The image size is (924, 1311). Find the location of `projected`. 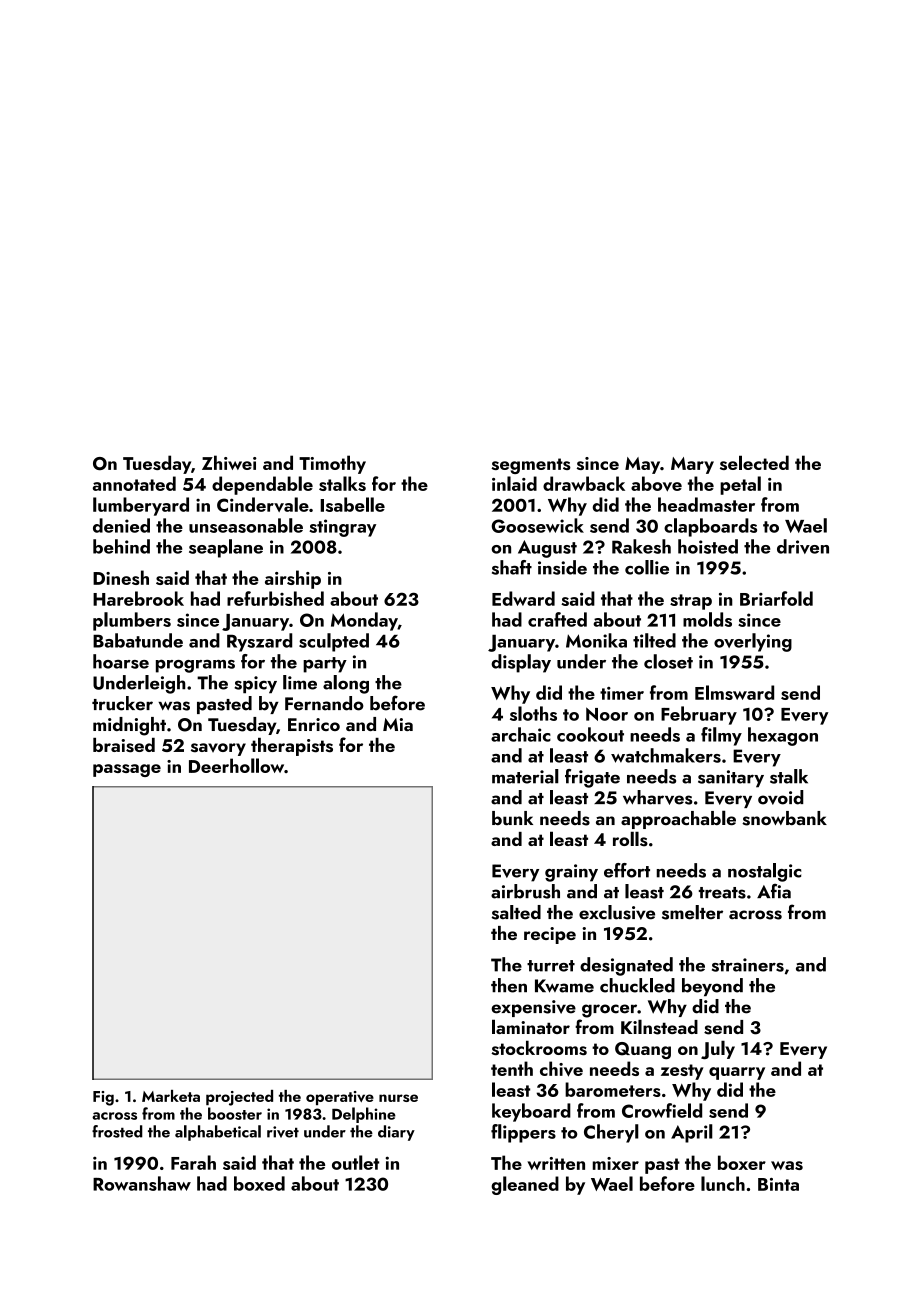

projected is located at coordinates (239, 1098).
